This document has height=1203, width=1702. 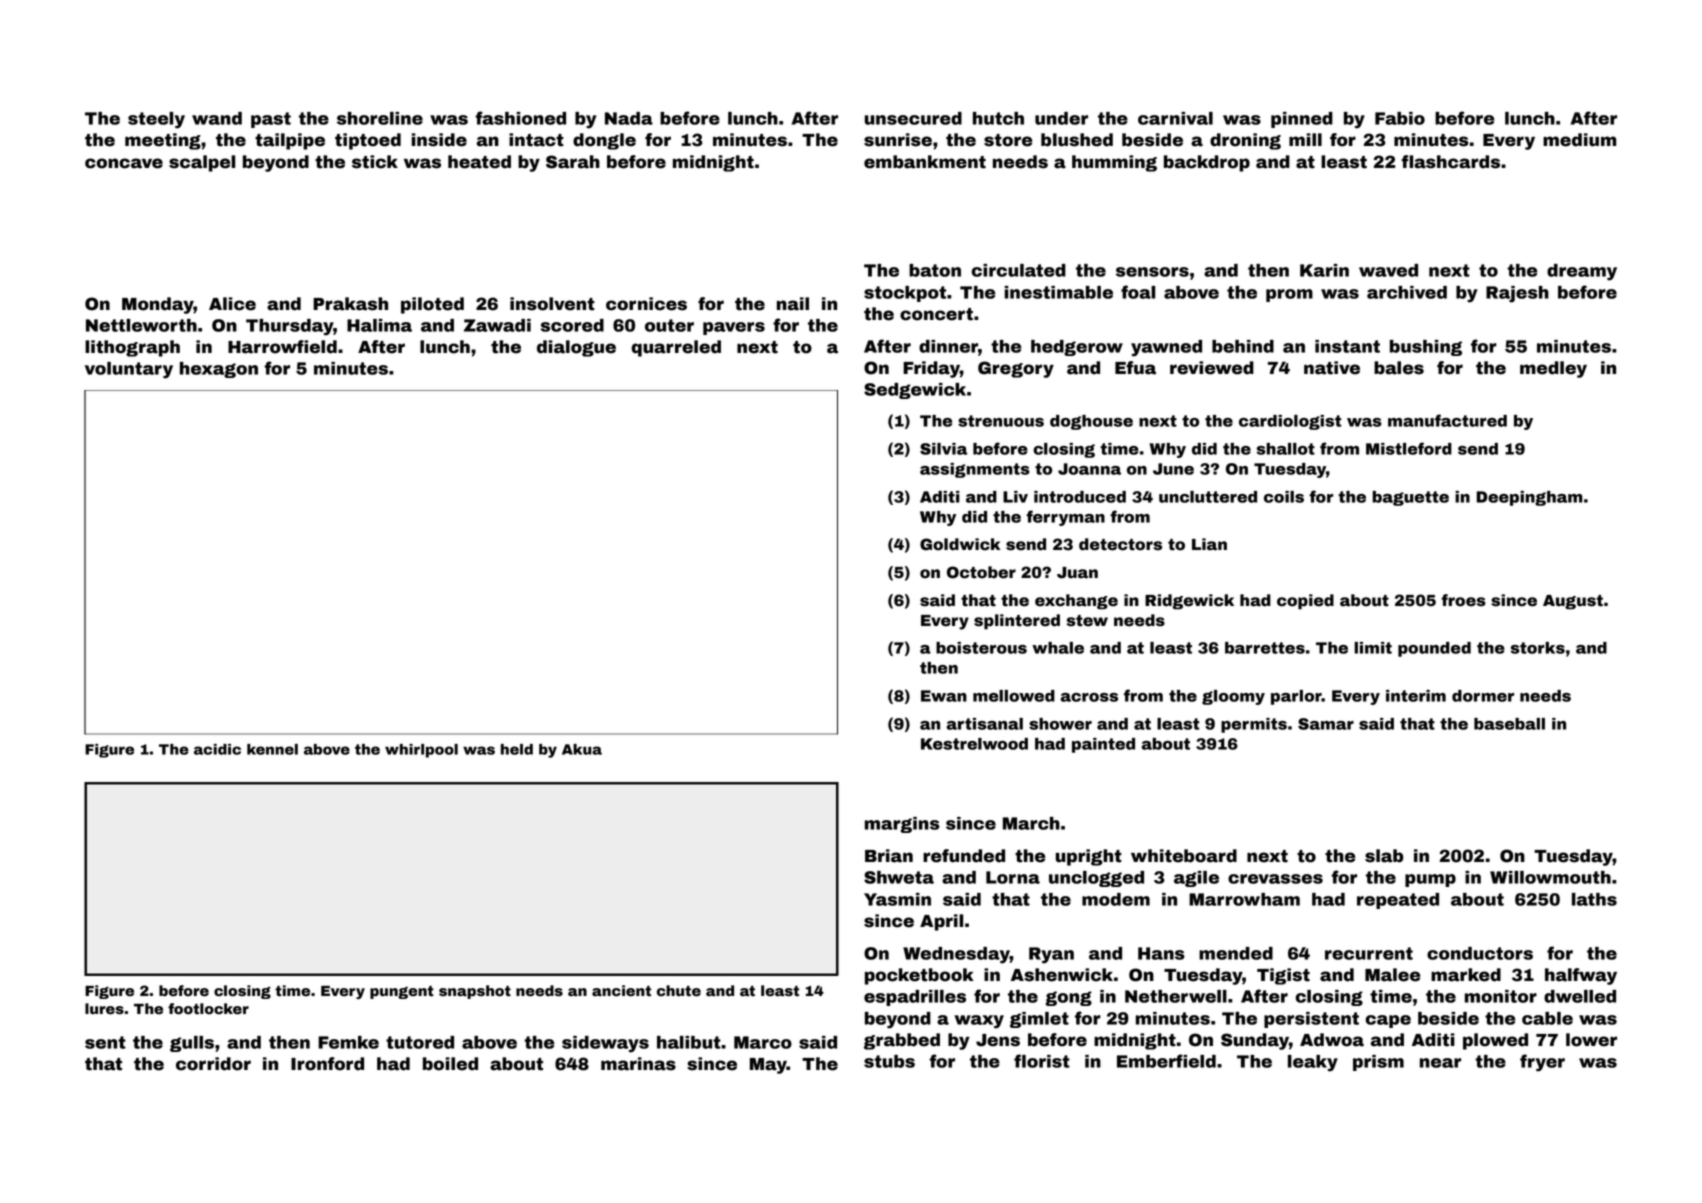 I want to click on splintered, so click(x=1017, y=622).
